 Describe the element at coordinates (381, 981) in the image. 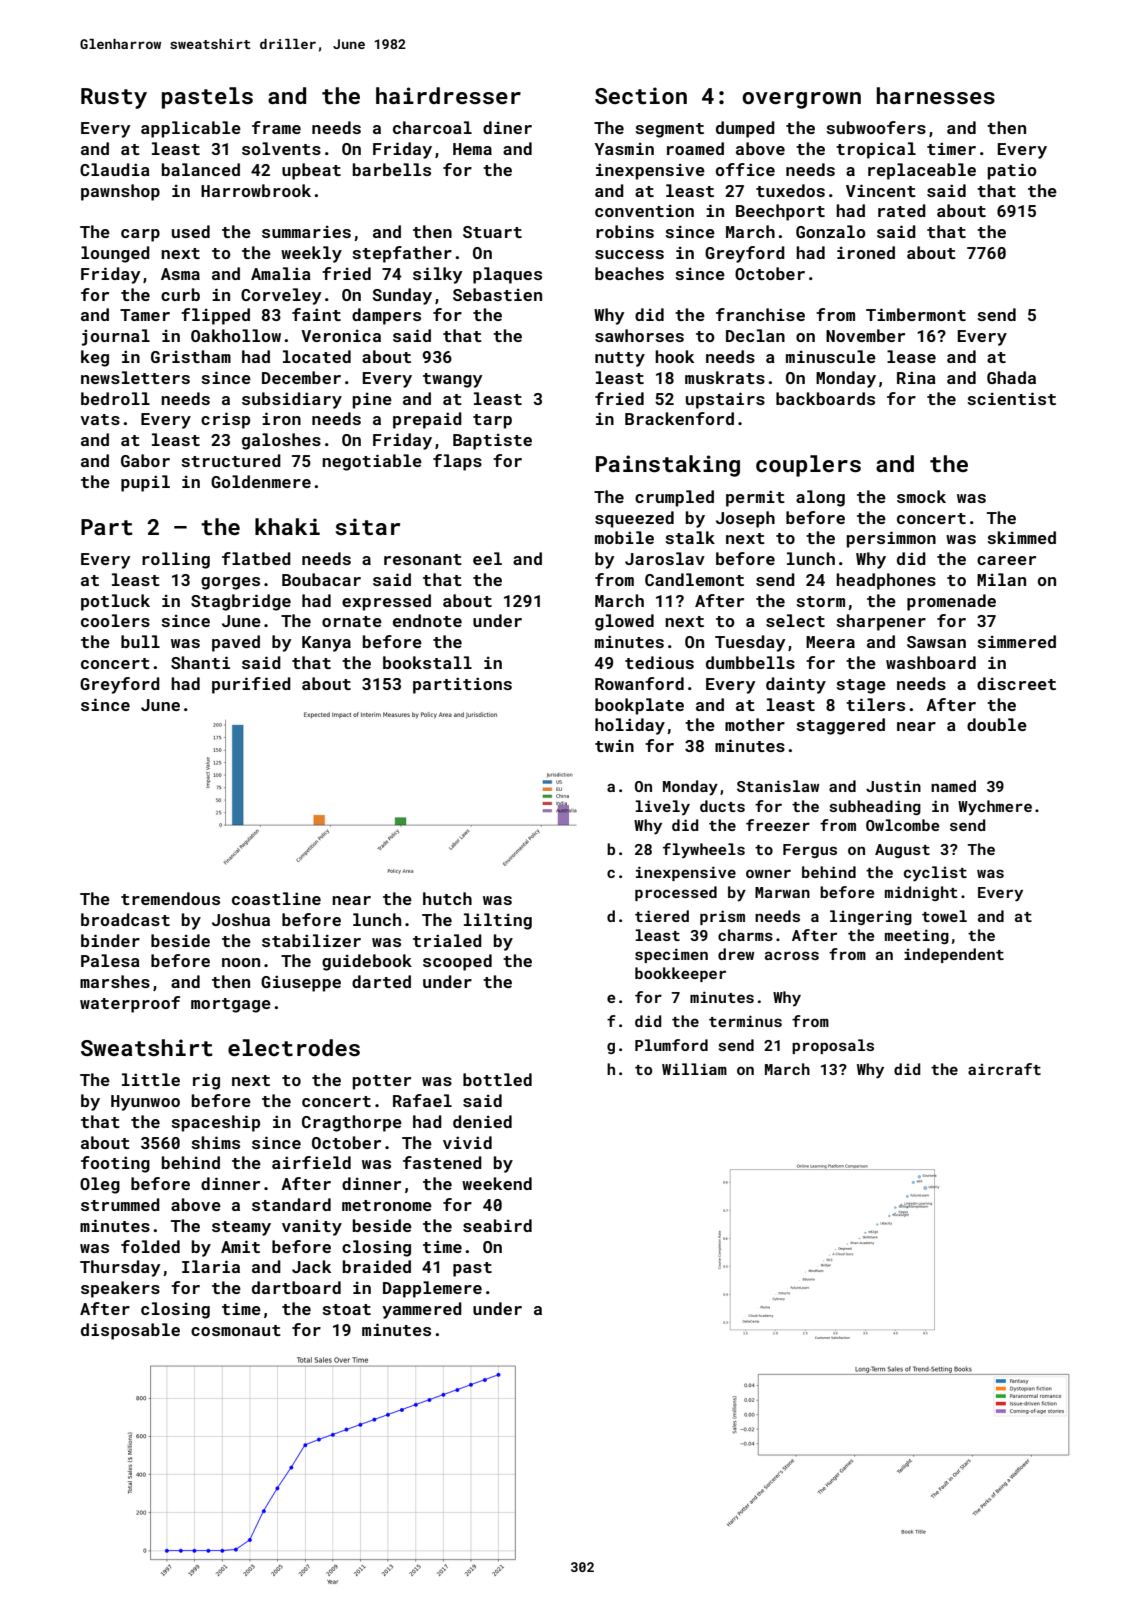

I see `darted` at that location.
